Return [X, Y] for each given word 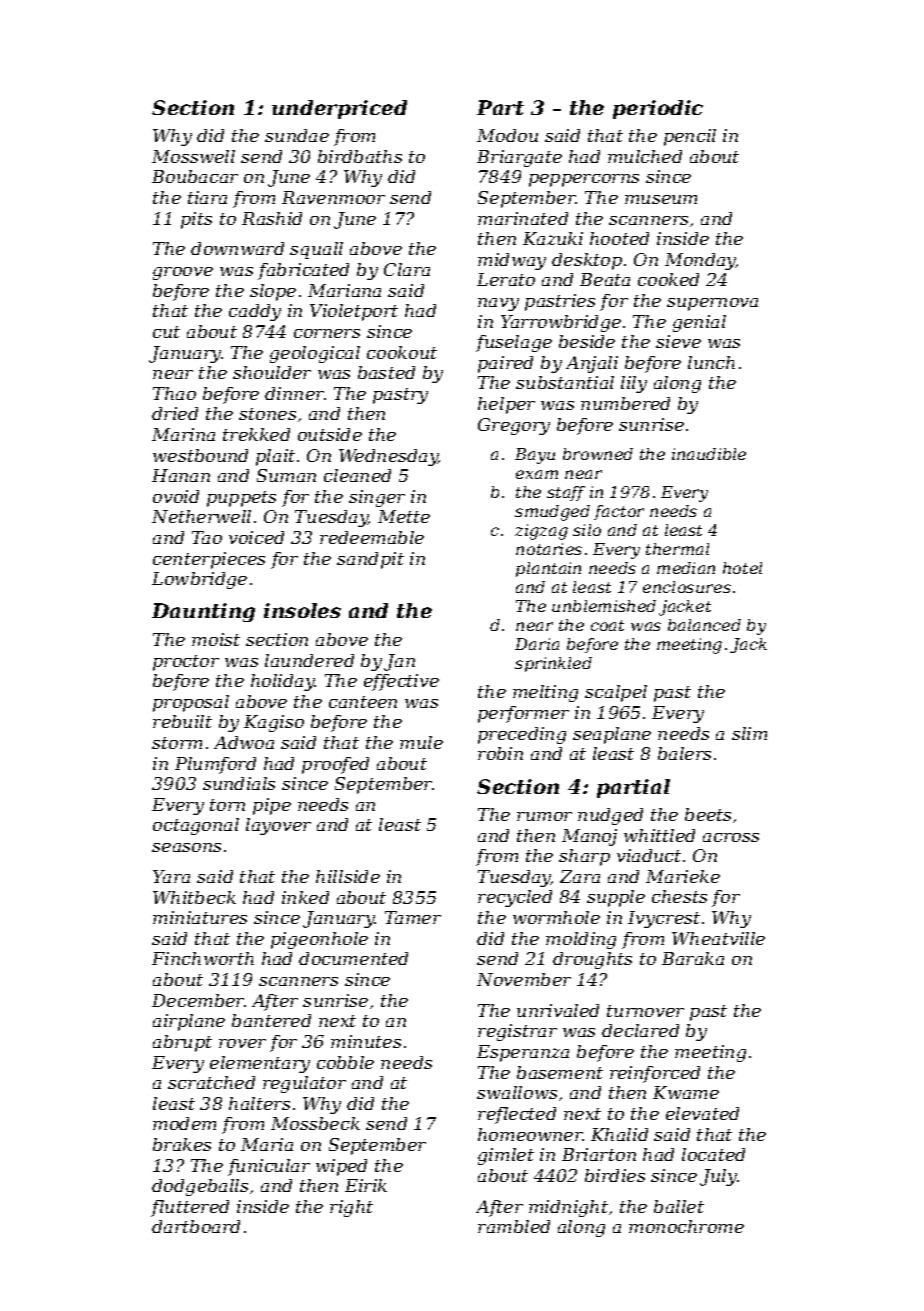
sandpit [370, 560]
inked [305, 897]
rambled [514, 1226]
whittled [659, 835]
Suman [286, 475]
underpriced [339, 109]
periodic [658, 109]
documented [353, 958]
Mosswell [193, 156]
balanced [704, 625]
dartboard [196, 1226]
